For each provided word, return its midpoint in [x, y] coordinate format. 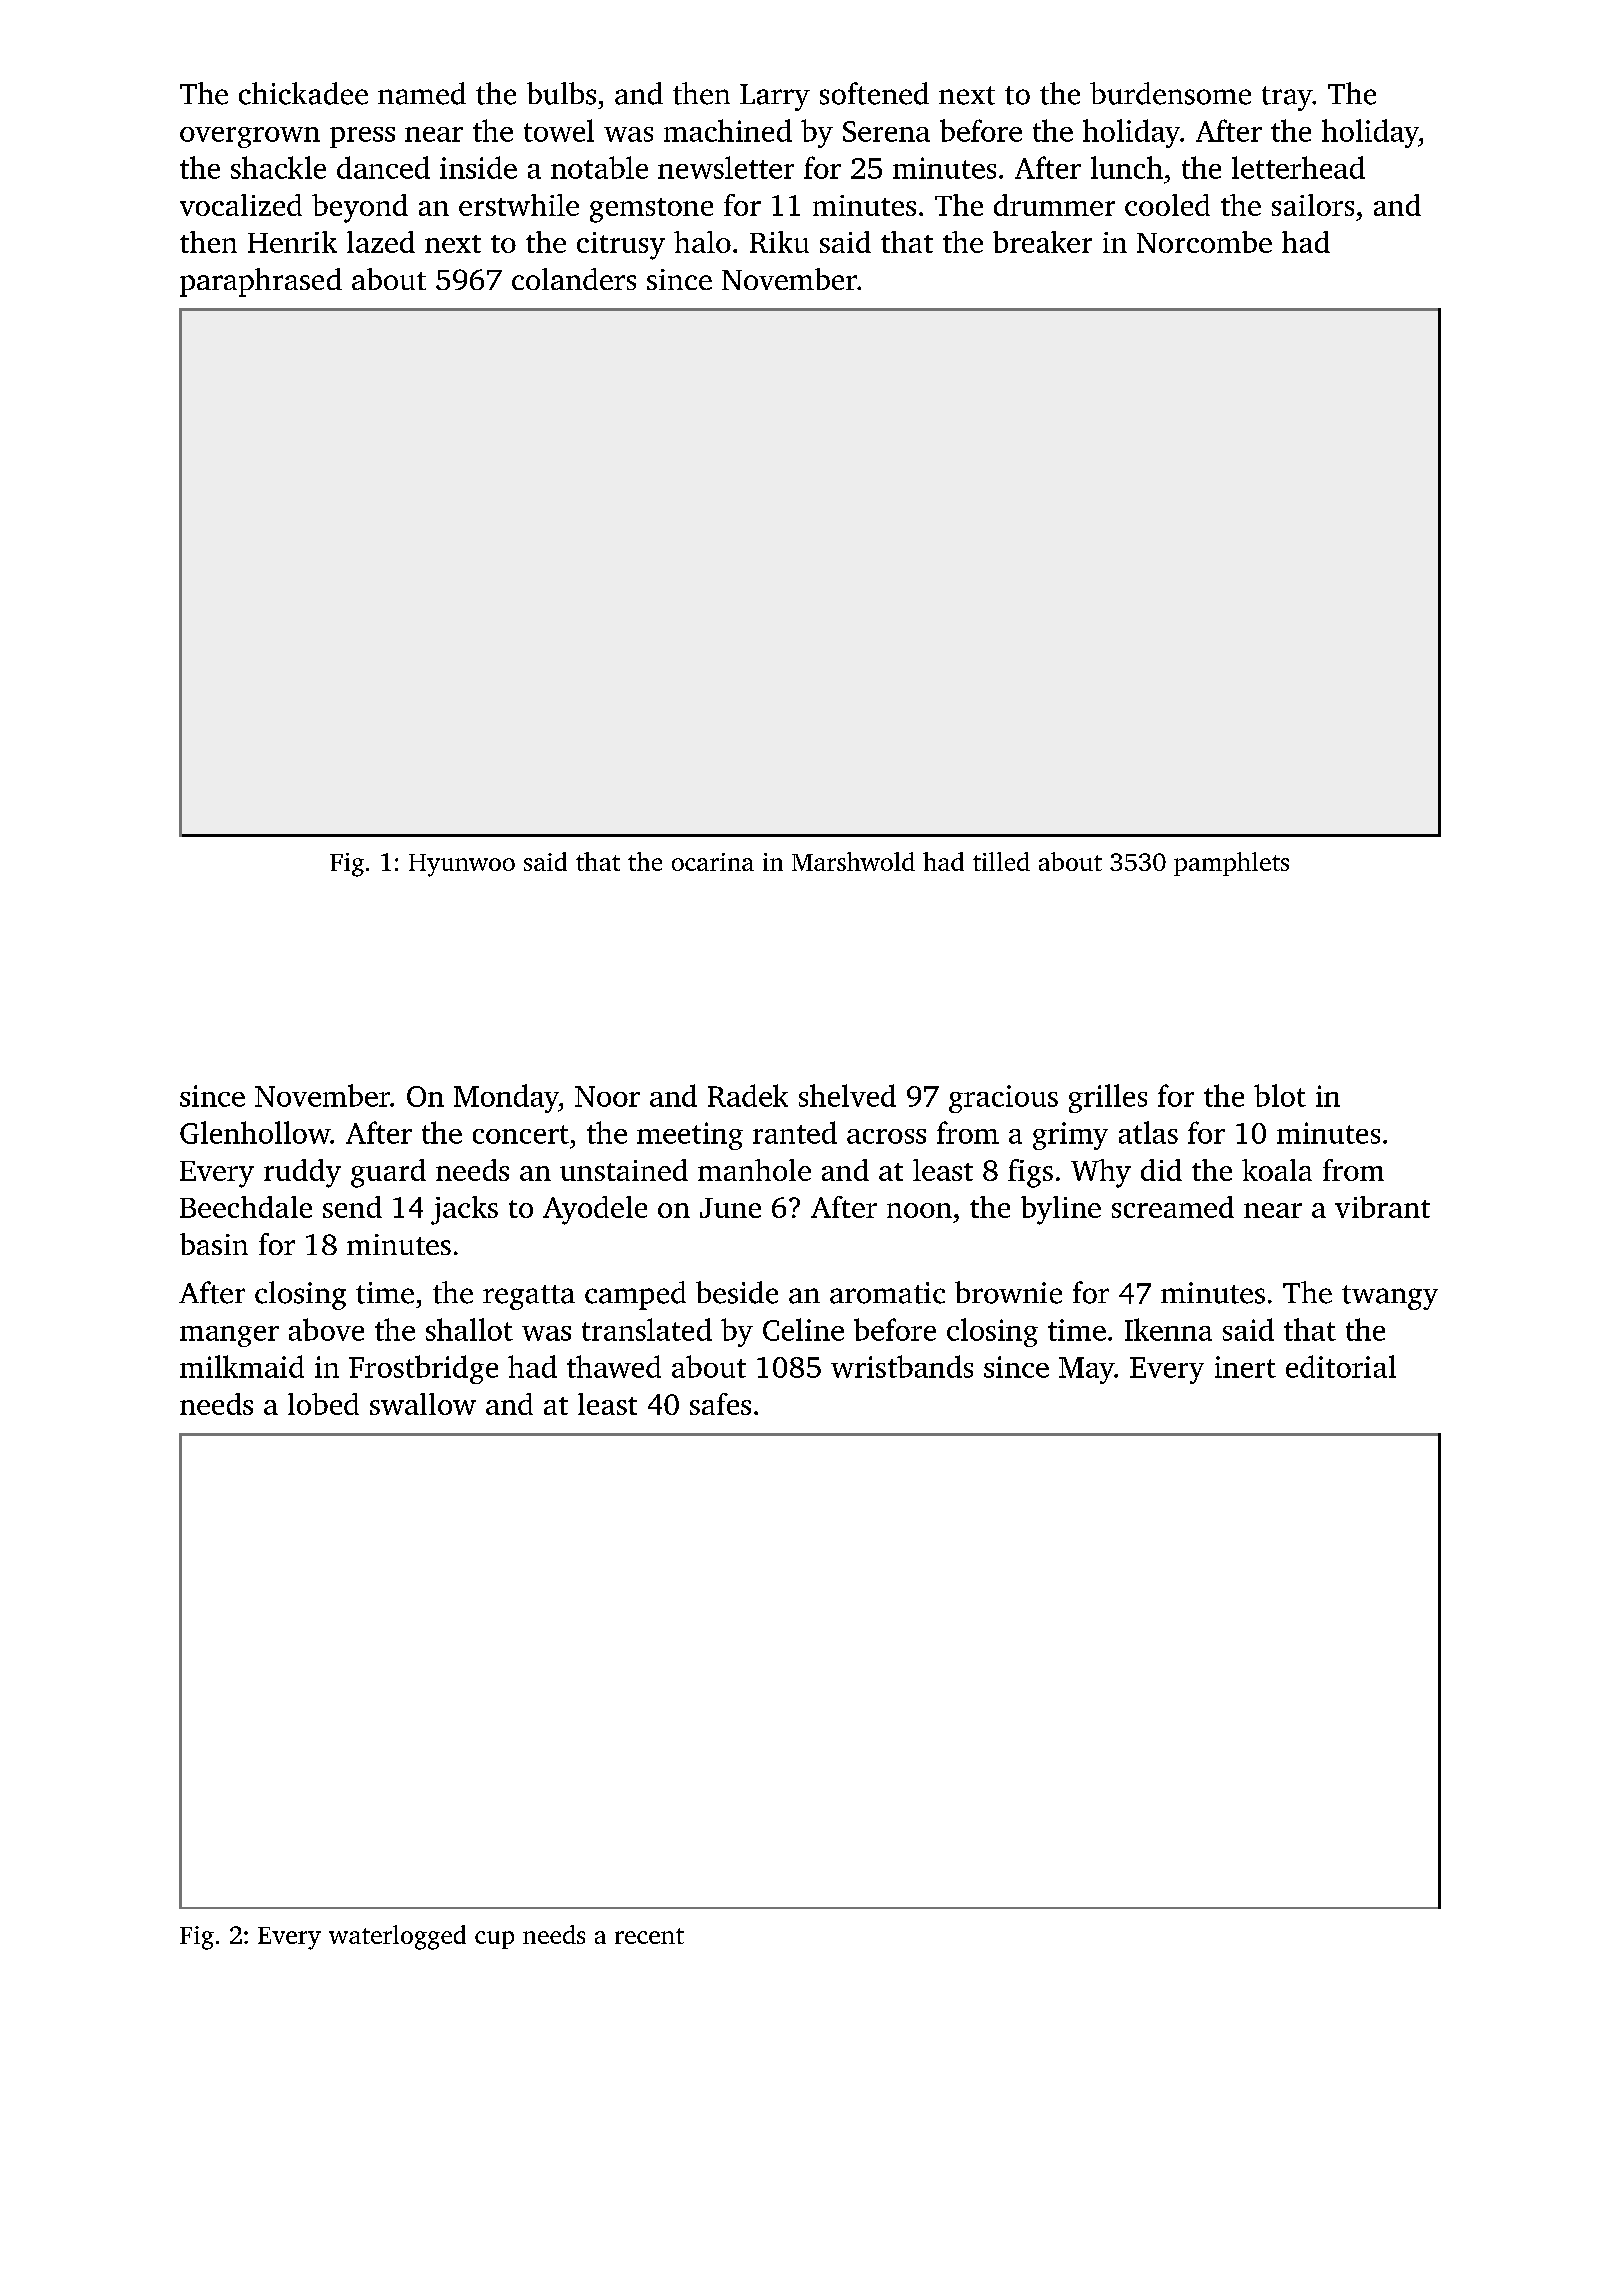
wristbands [902, 1366]
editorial [1341, 1366]
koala [1277, 1170]
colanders [574, 279]
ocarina [713, 862]
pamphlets [1231, 864]
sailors [1313, 205]
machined [728, 130]
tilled [1001, 861]
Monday [506, 1098]
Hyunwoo [462, 865]
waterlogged [397, 1937]
